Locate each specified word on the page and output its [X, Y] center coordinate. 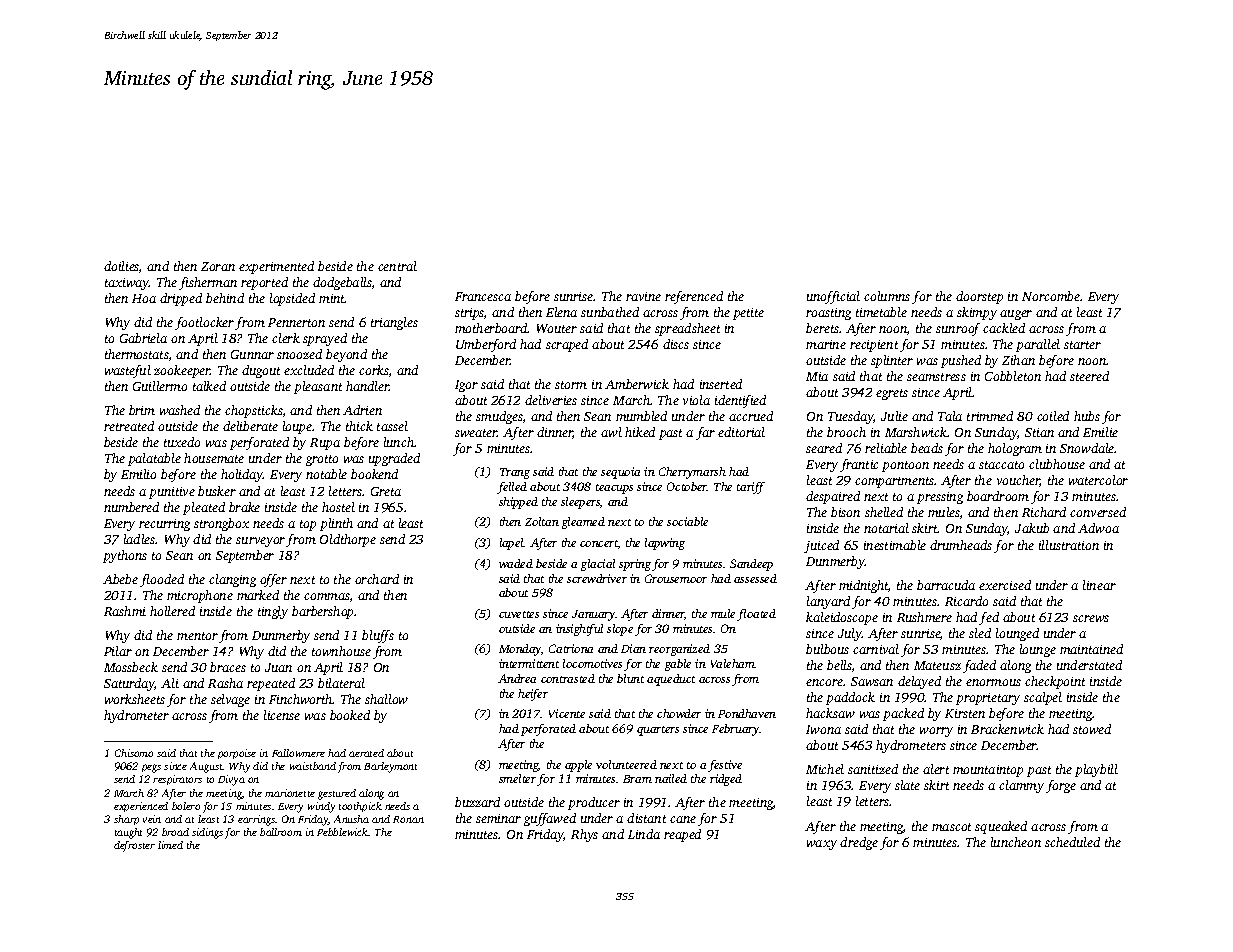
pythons [125, 556]
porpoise [237, 754]
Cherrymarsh [692, 473]
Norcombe [1051, 296]
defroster [134, 846]
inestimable [895, 545]
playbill [1096, 770]
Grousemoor [676, 578]
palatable [154, 459]
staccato [1001, 465]
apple [578, 766]
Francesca [483, 296]
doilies [121, 266]
